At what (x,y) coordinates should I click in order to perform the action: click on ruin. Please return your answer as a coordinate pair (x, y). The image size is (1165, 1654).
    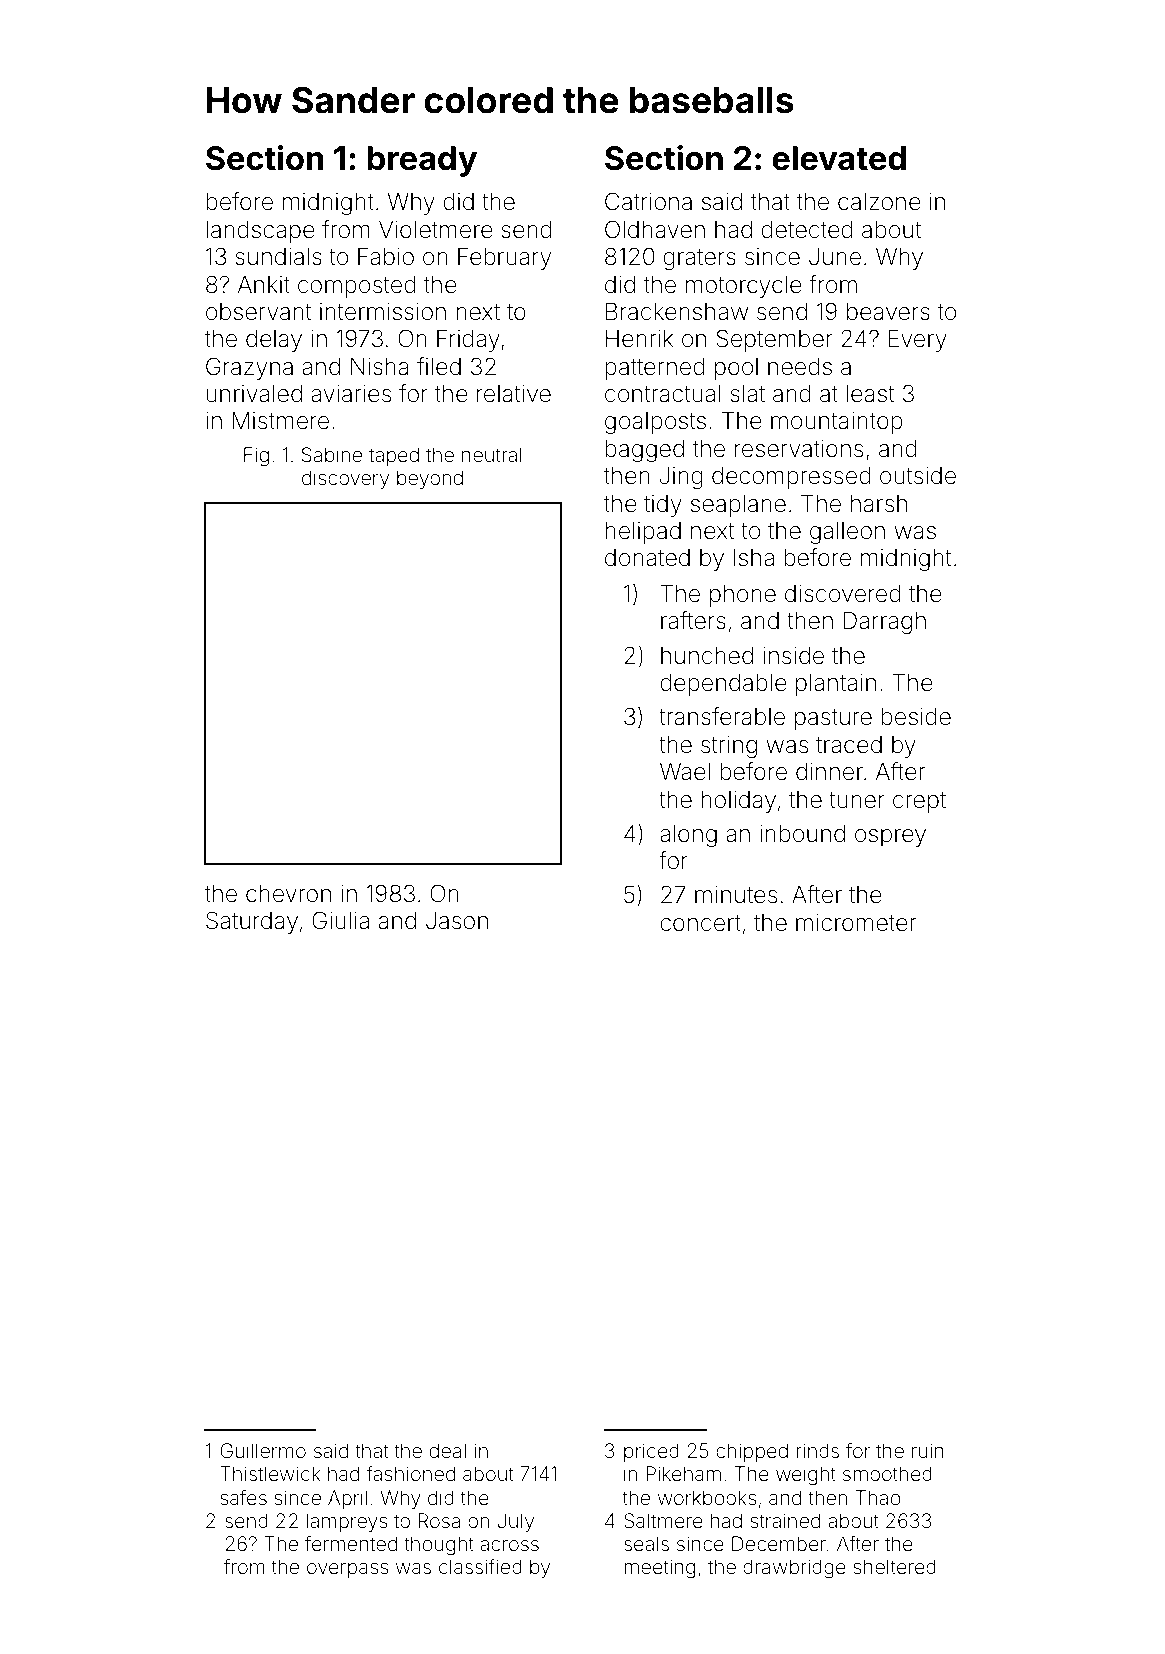
    Looking at the image, I should click on (928, 1450).
